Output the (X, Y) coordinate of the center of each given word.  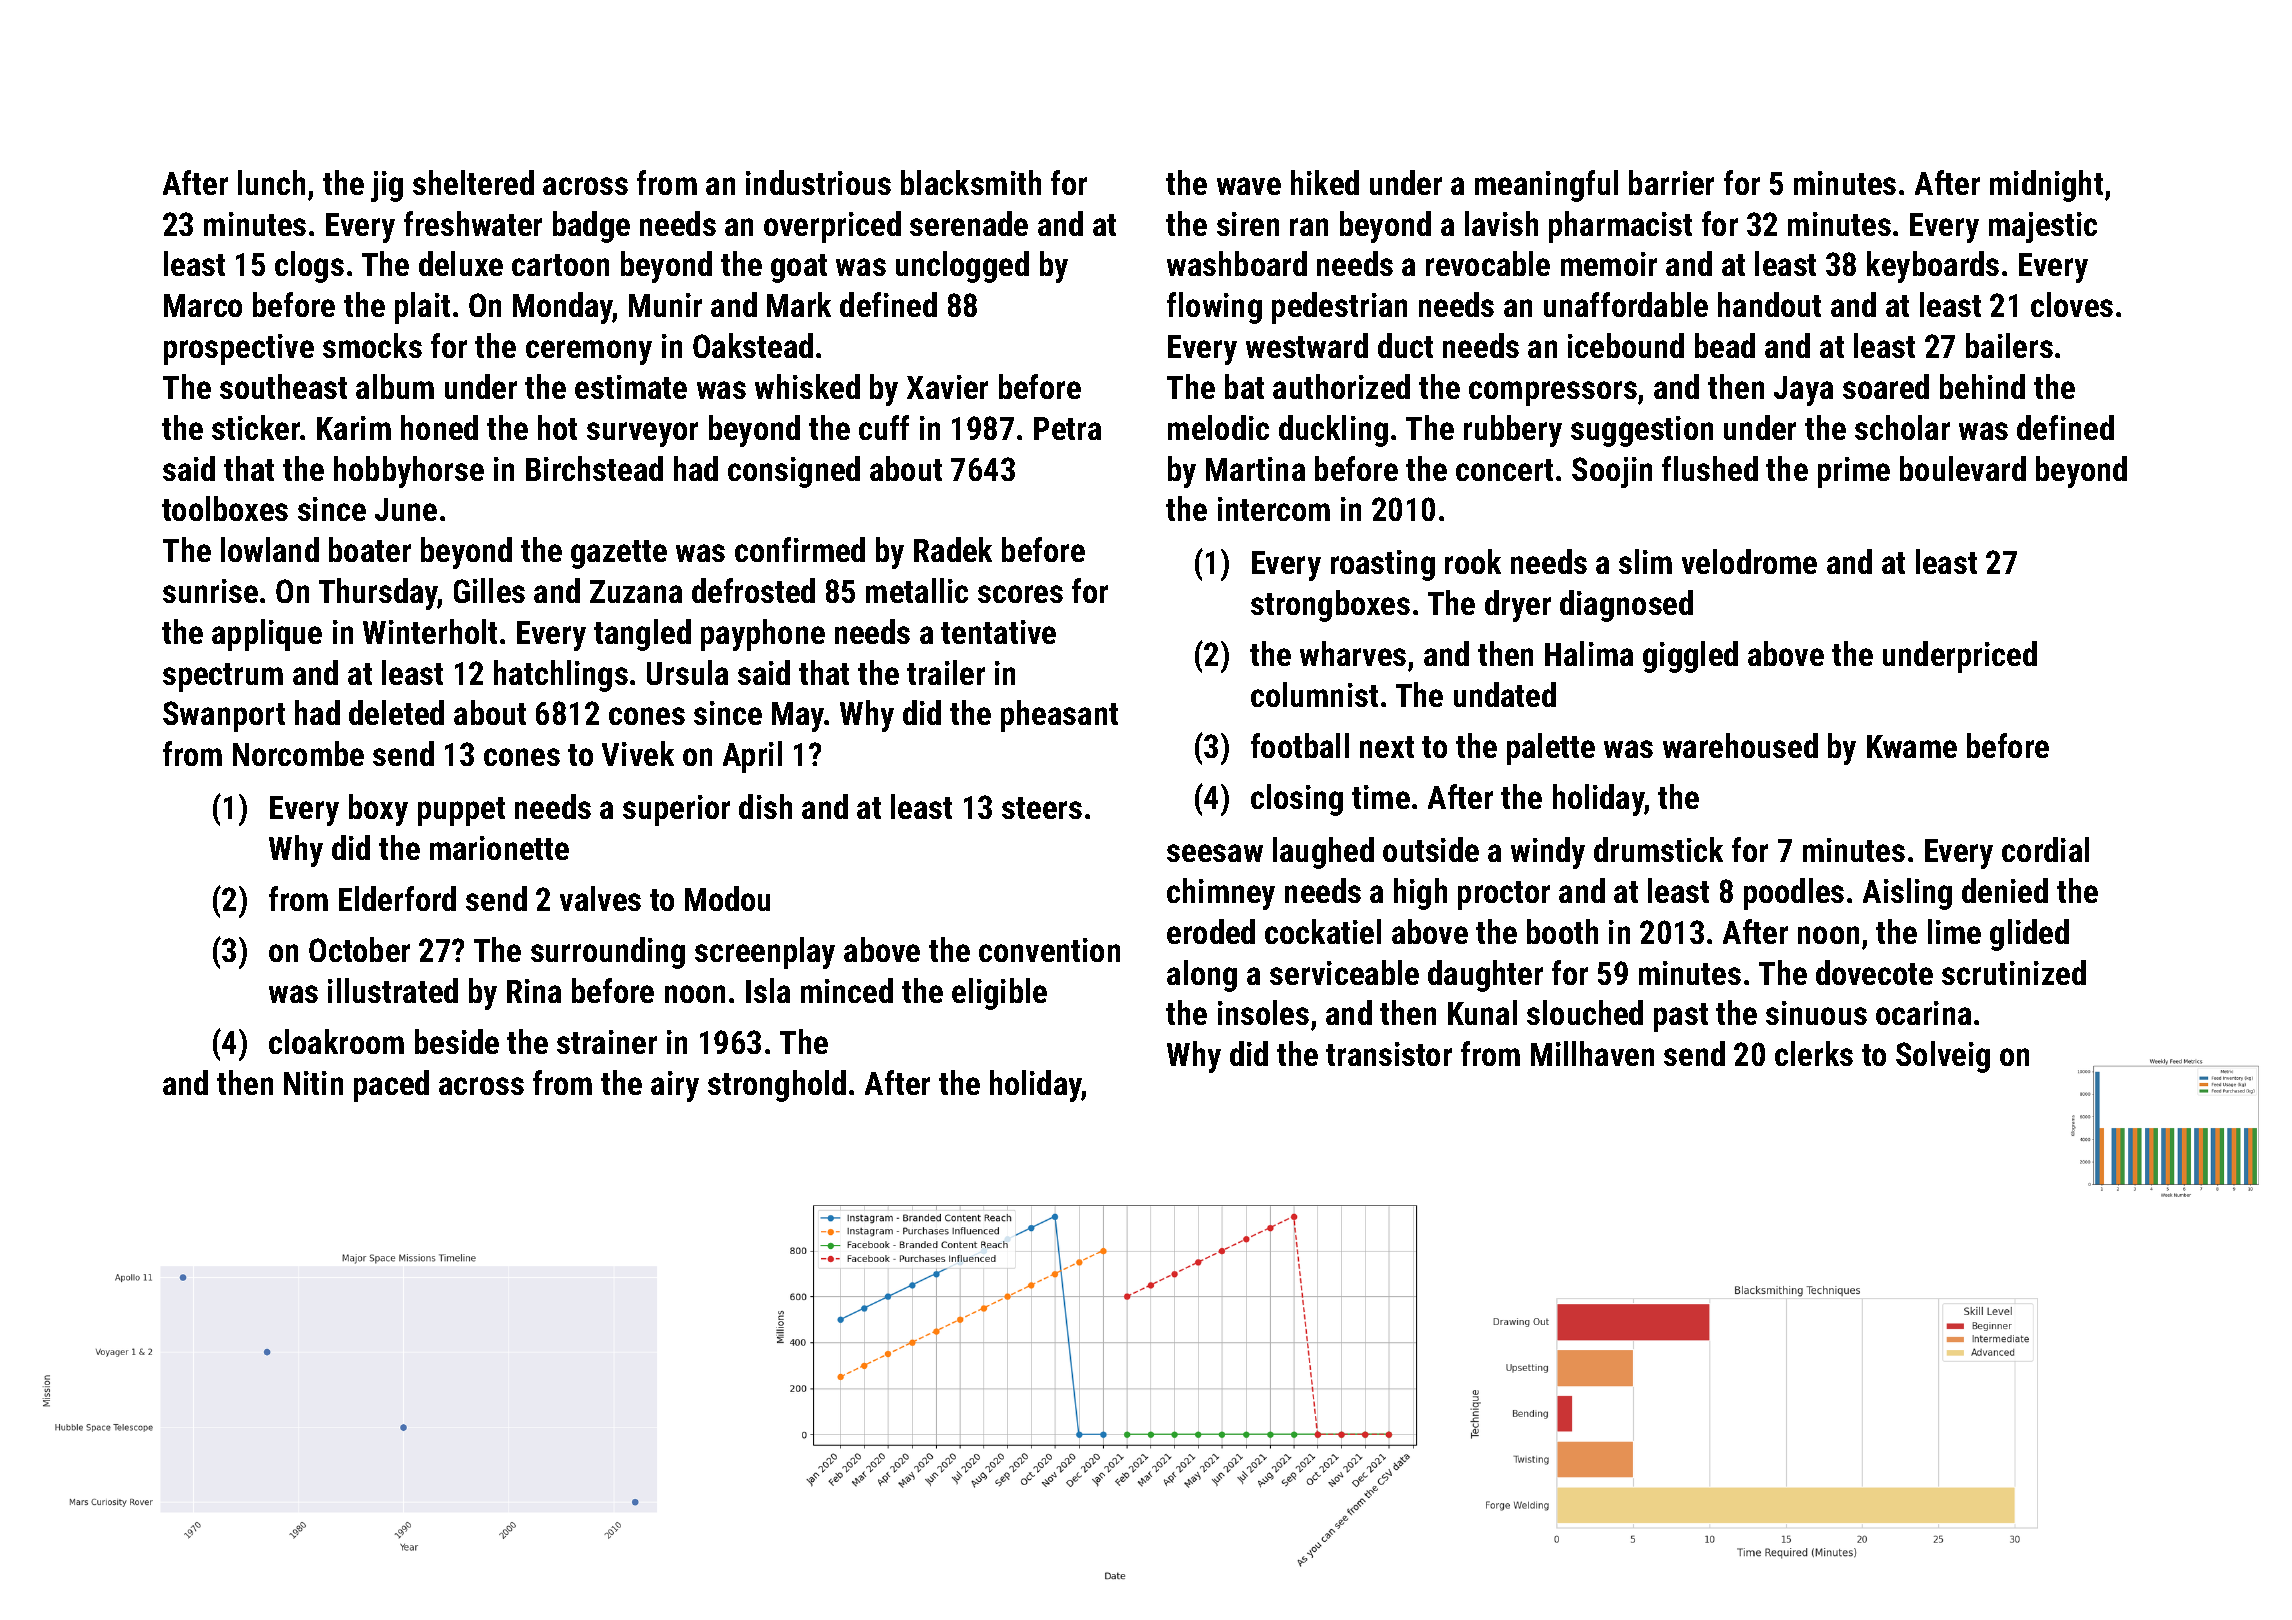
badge (591, 227)
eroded (1211, 931)
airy (675, 1086)
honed (439, 427)
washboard (1237, 263)
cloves (2072, 304)
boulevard (1963, 468)
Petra (1067, 428)
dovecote (1874, 972)
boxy (378, 810)
